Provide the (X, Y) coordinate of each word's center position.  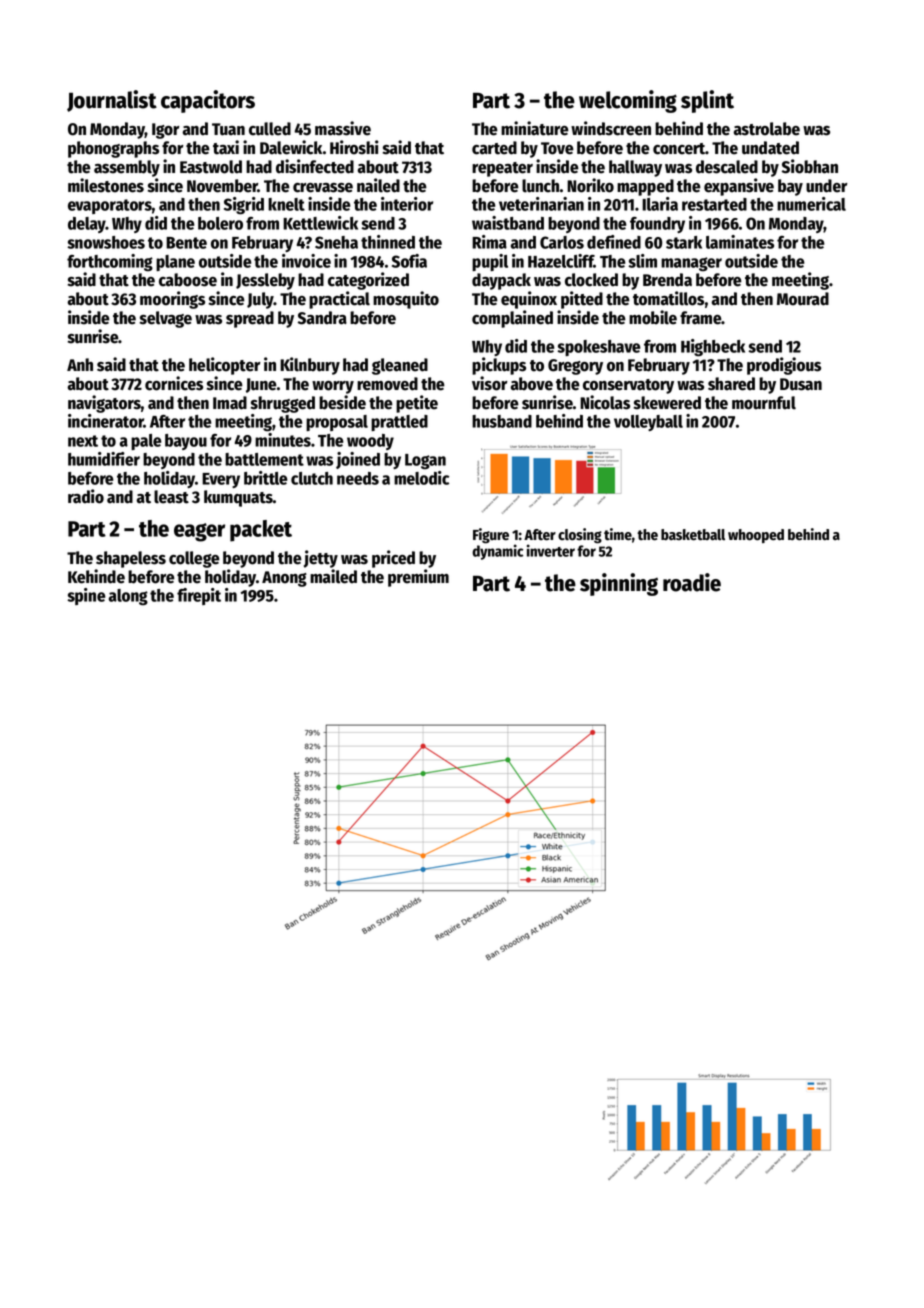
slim (642, 261)
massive (343, 128)
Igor (165, 131)
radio (86, 496)
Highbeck (713, 348)
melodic (421, 478)
